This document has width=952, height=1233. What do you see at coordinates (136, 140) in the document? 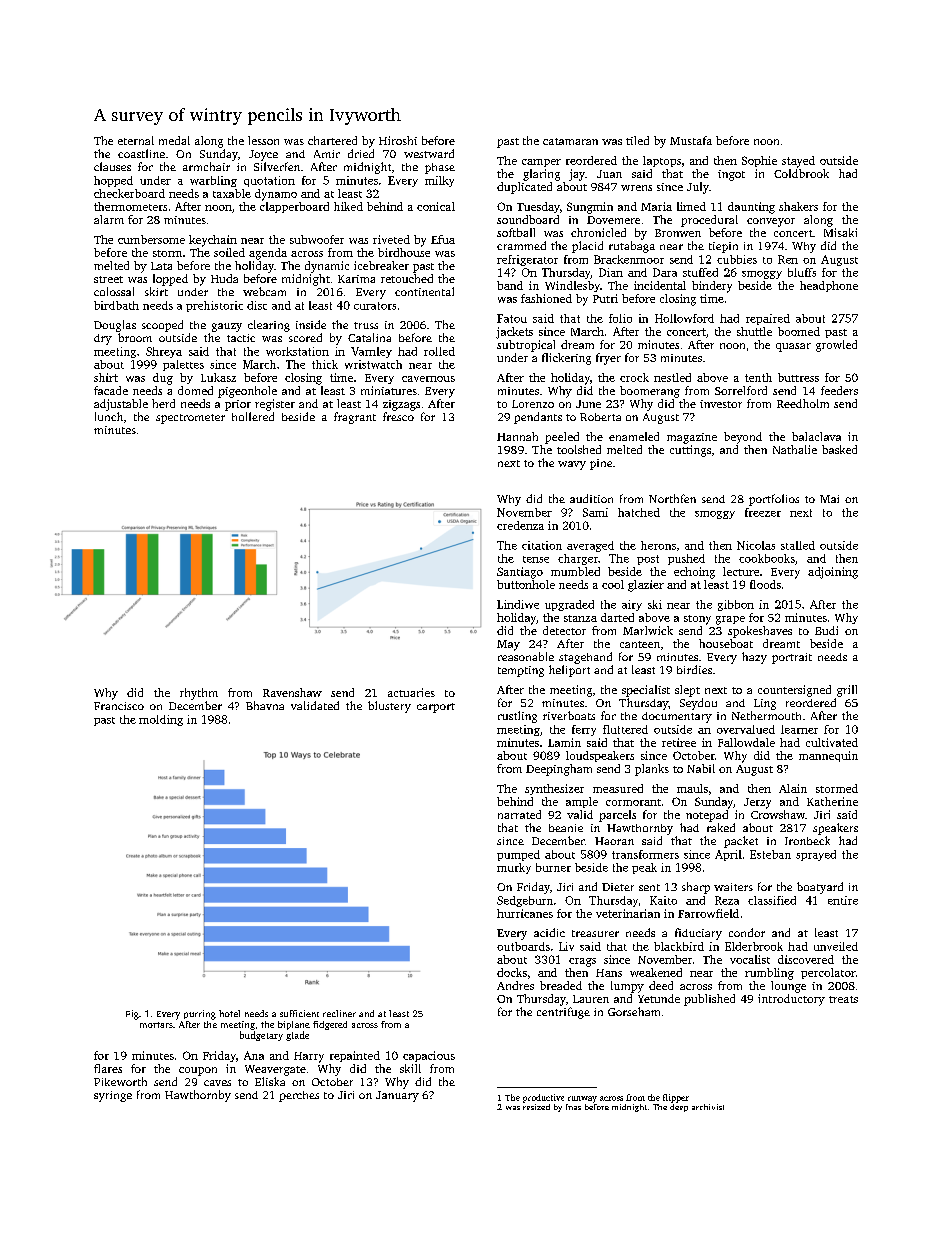
I see `eternal` at bounding box center [136, 140].
